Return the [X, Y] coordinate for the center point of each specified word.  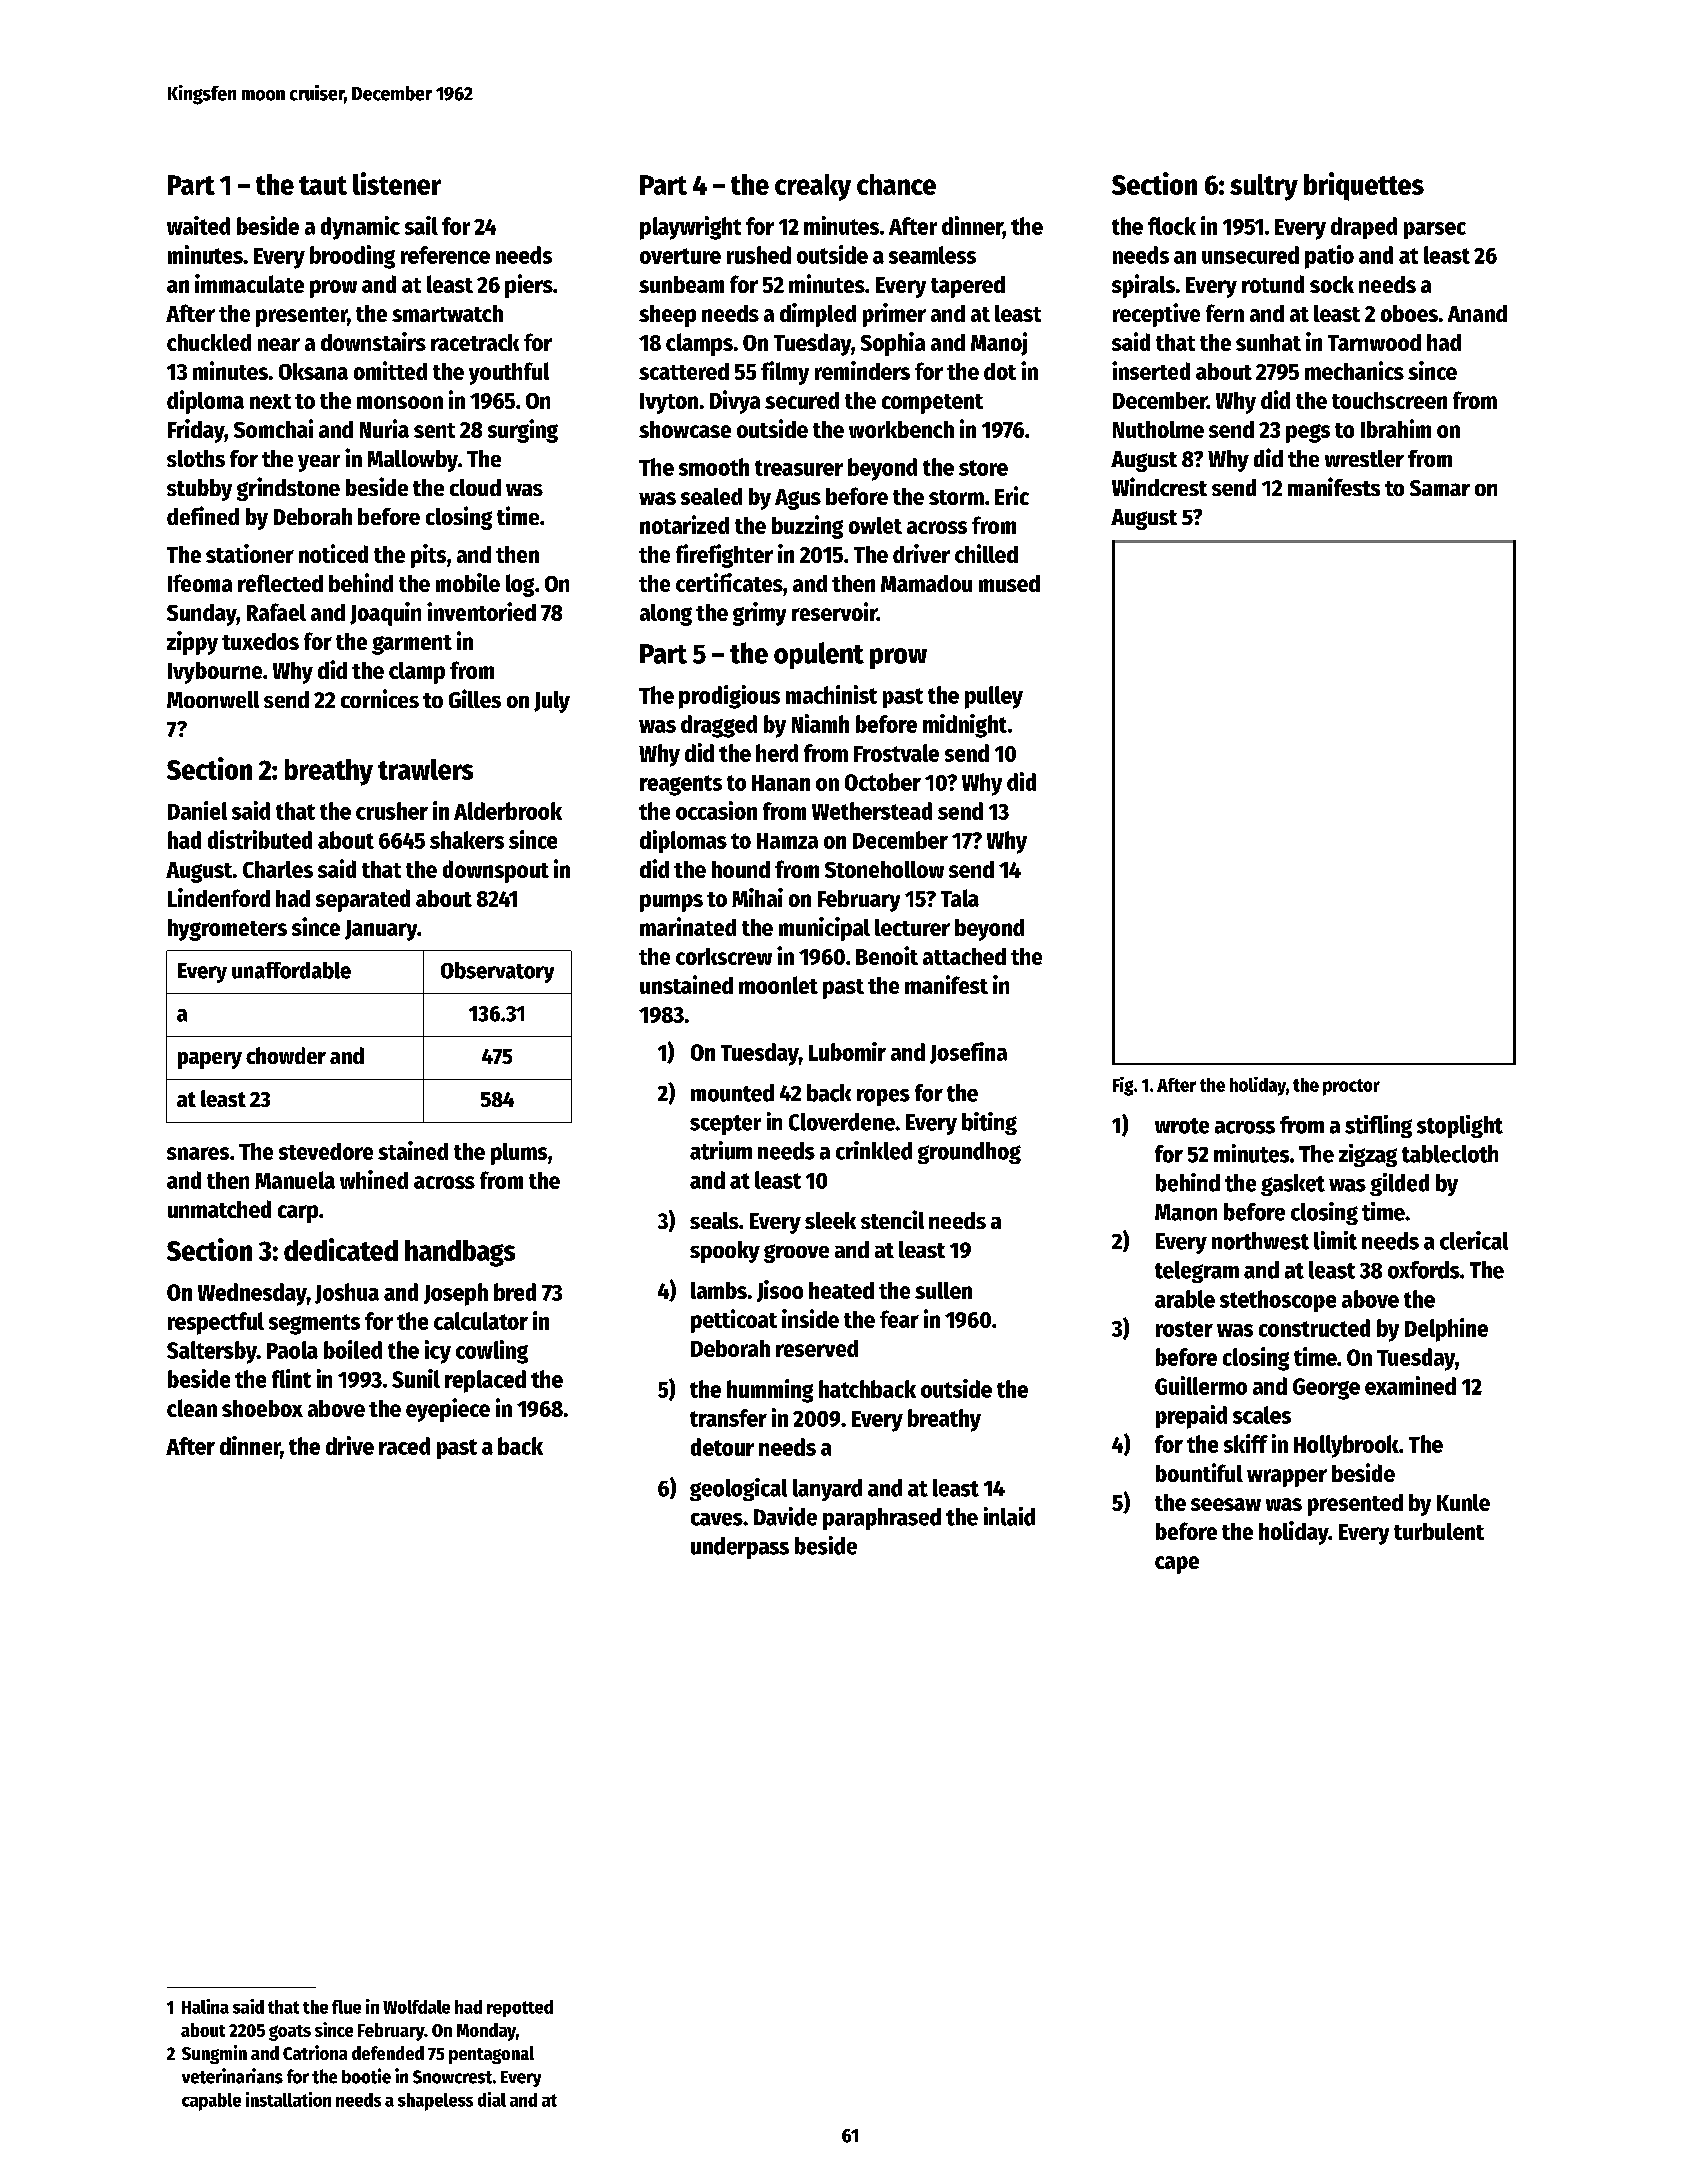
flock [1172, 226]
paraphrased [882, 1519]
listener [397, 183]
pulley [994, 697]
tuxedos [260, 641]
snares [198, 1153]
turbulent [1439, 1531]
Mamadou [926, 583]
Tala [960, 898]
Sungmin [214, 2054]
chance [896, 184]
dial [492, 2099]
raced [404, 1446]
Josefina [968, 1053]
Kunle [1463, 1502]
